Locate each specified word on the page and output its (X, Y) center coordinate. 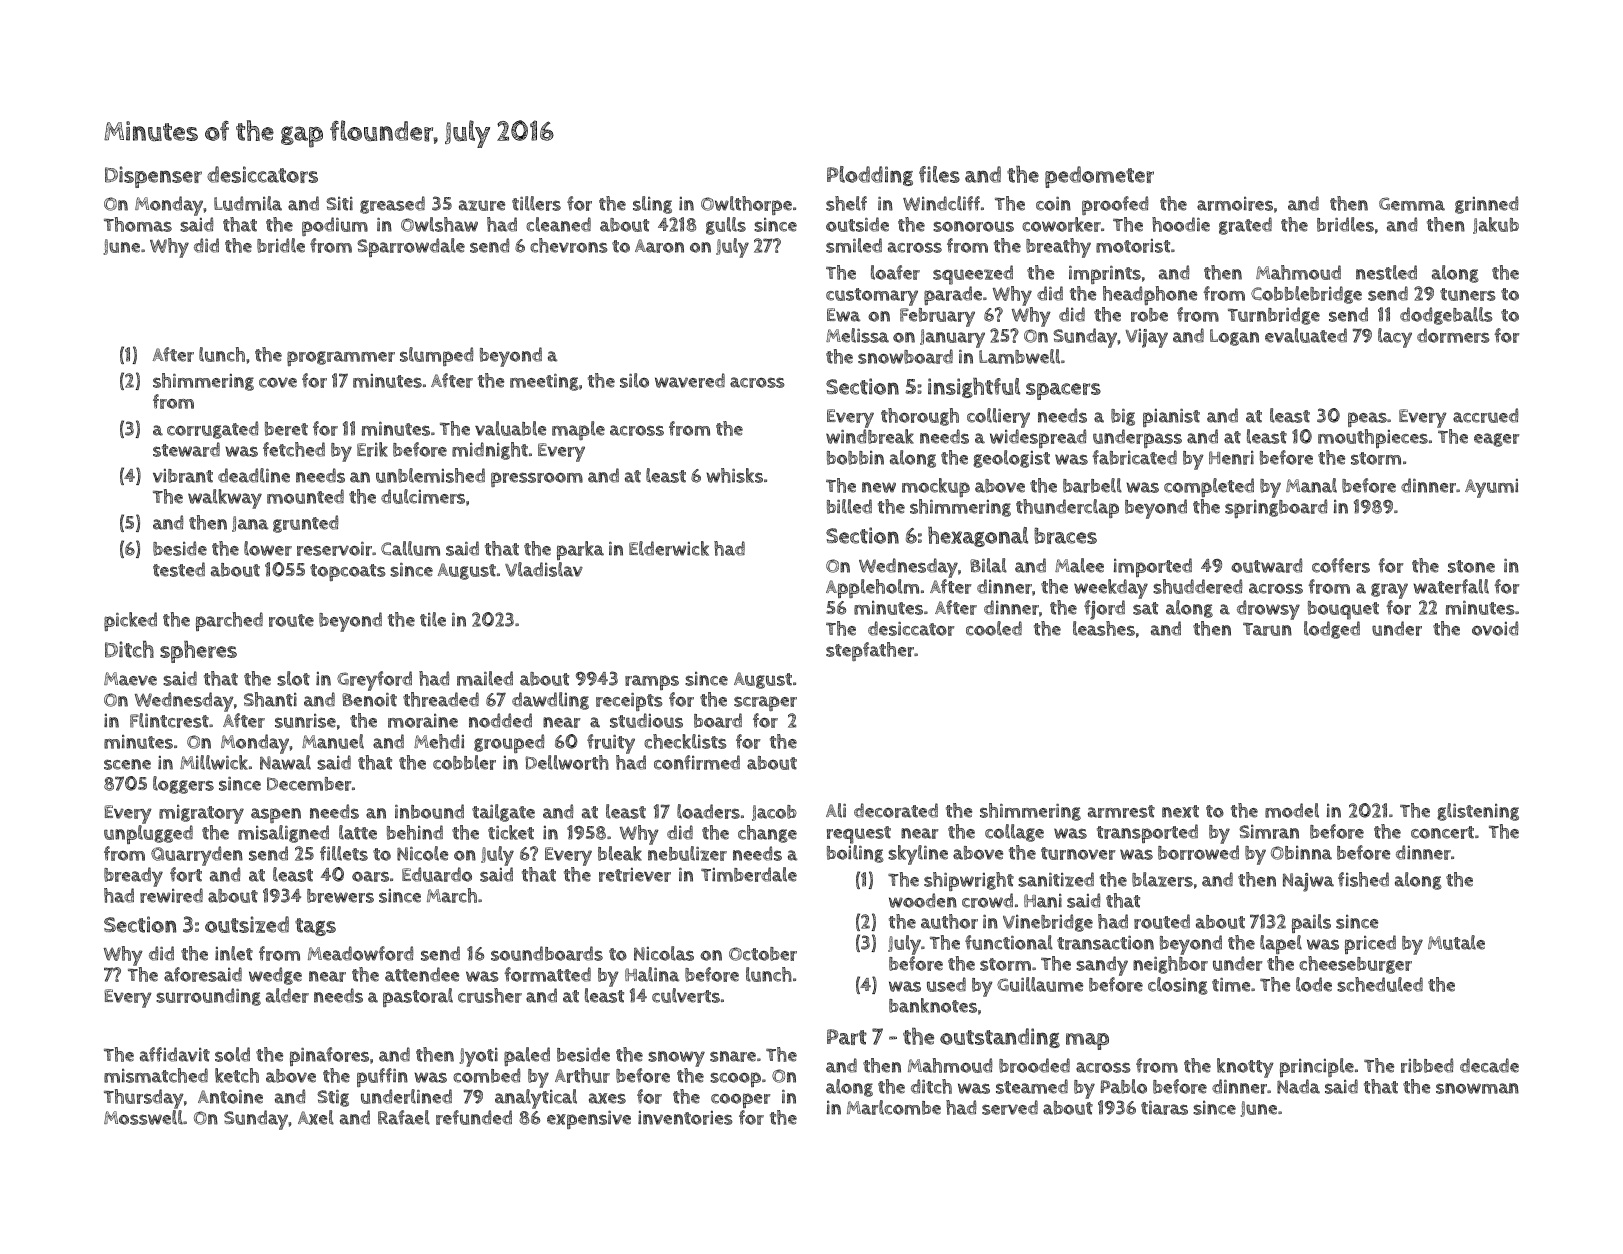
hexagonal (978, 537)
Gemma (1412, 204)
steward (186, 449)
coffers (1341, 565)
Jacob (774, 813)
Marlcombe (894, 1107)
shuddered (1197, 586)
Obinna (1301, 853)
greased (392, 205)
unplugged (148, 834)
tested (179, 569)
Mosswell (143, 1117)
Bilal (988, 565)
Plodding (870, 176)
